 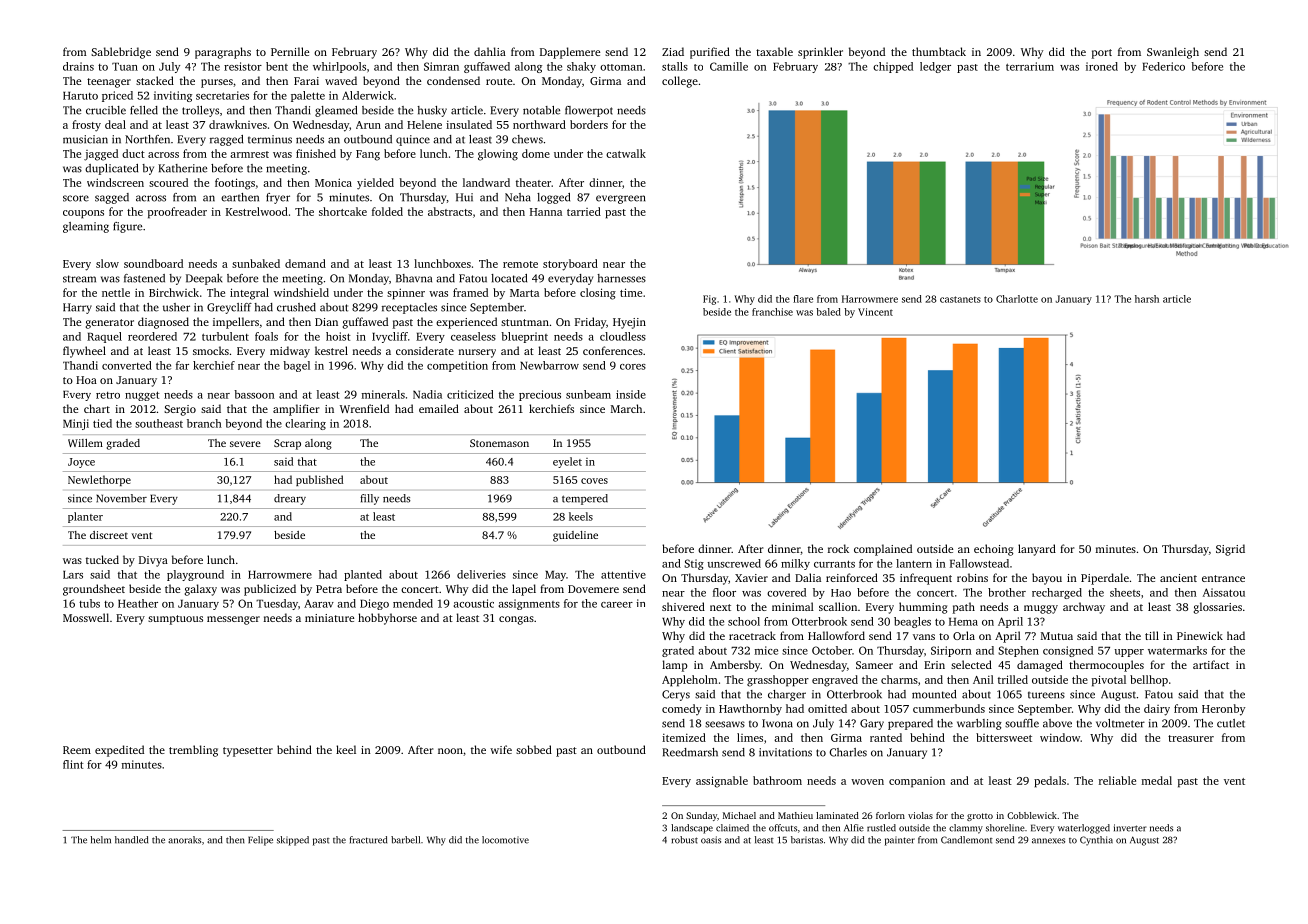 What do you see at coordinates (690, 752) in the screenshot?
I see `Reedmarsh` at bounding box center [690, 752].
